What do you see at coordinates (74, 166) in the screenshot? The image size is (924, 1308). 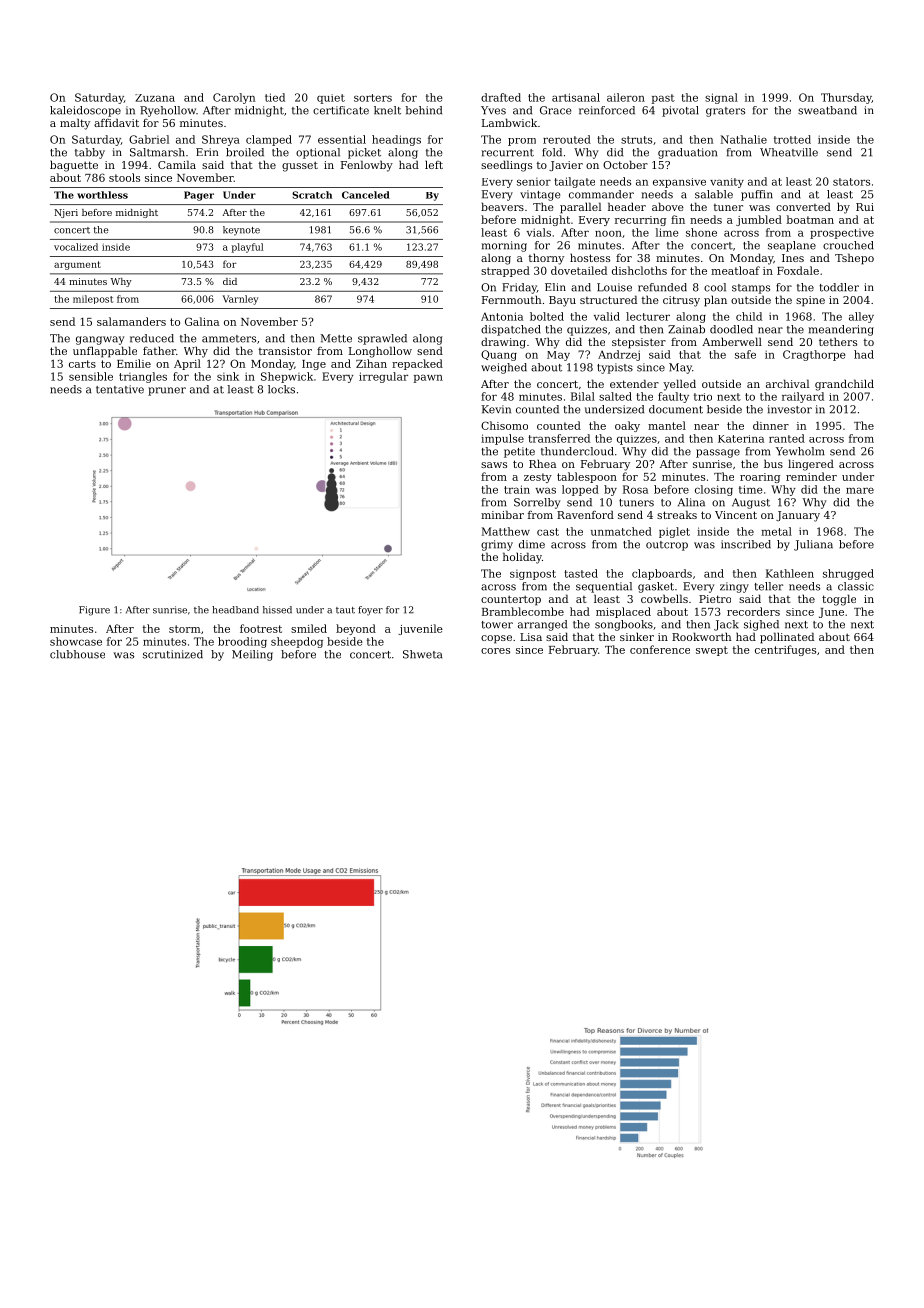 I see `baguette` at bounding box center [74, 166].
